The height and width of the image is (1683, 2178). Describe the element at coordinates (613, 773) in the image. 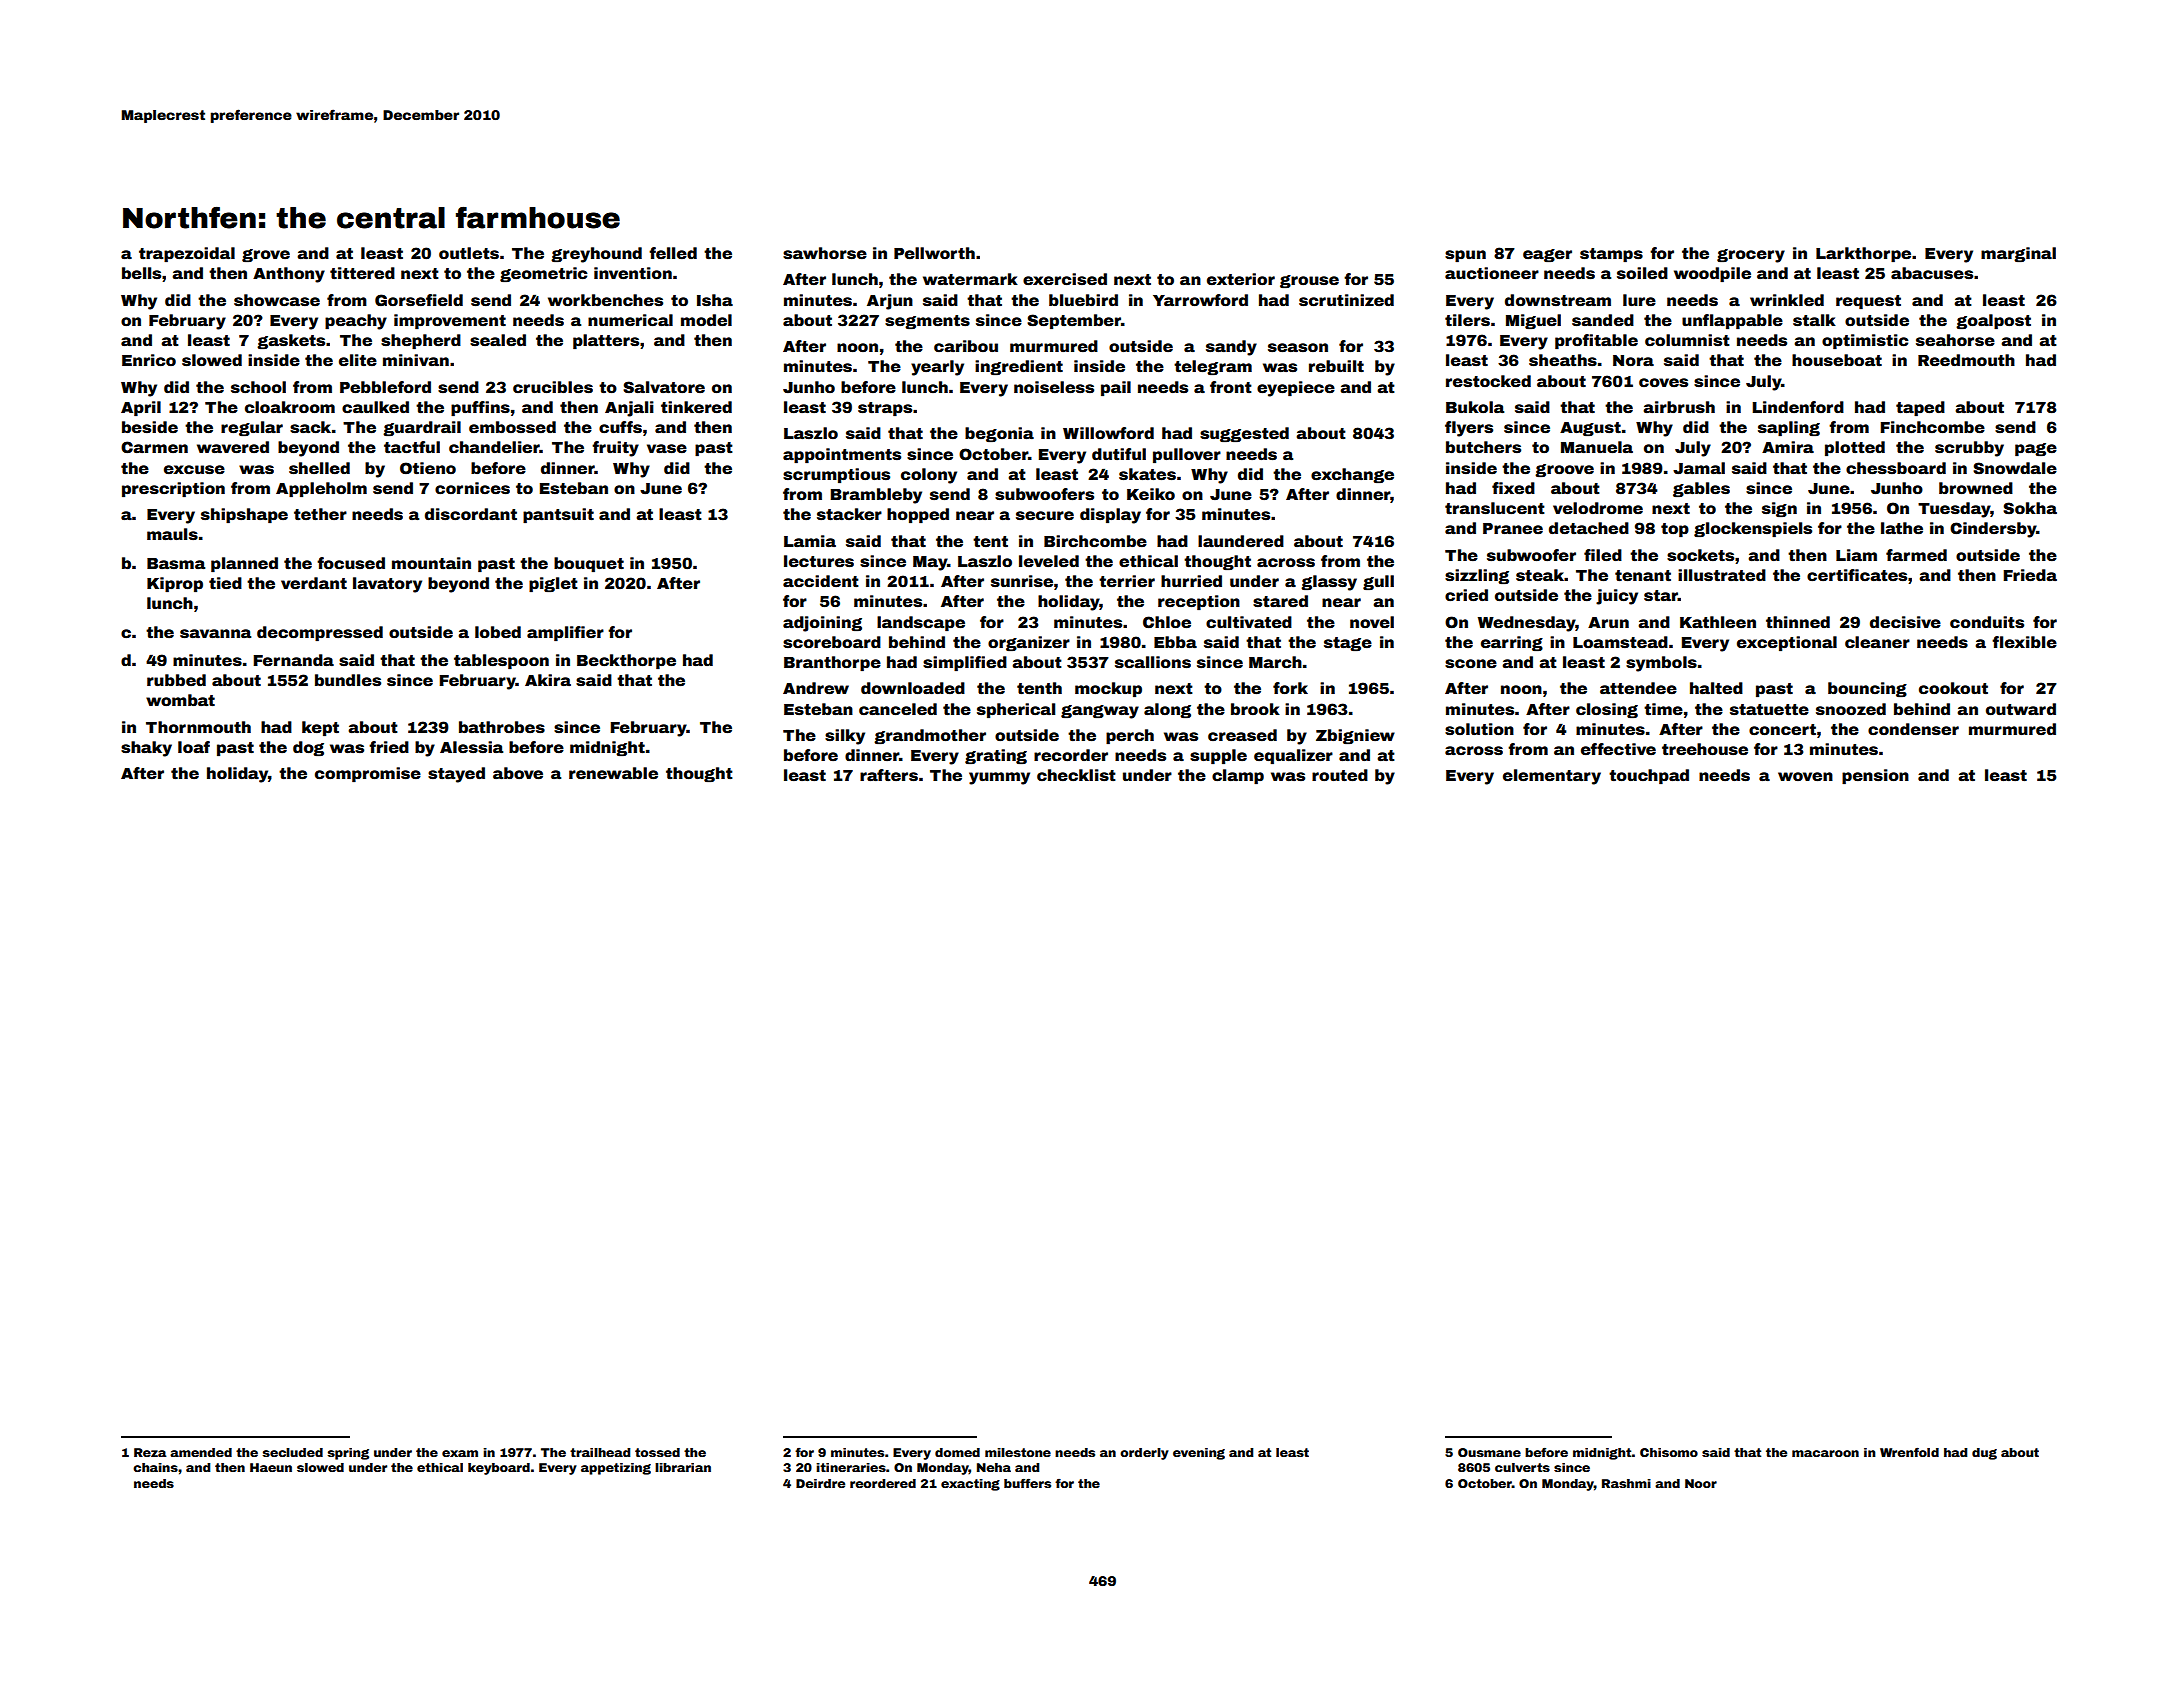

I see `renewable` at that location.
